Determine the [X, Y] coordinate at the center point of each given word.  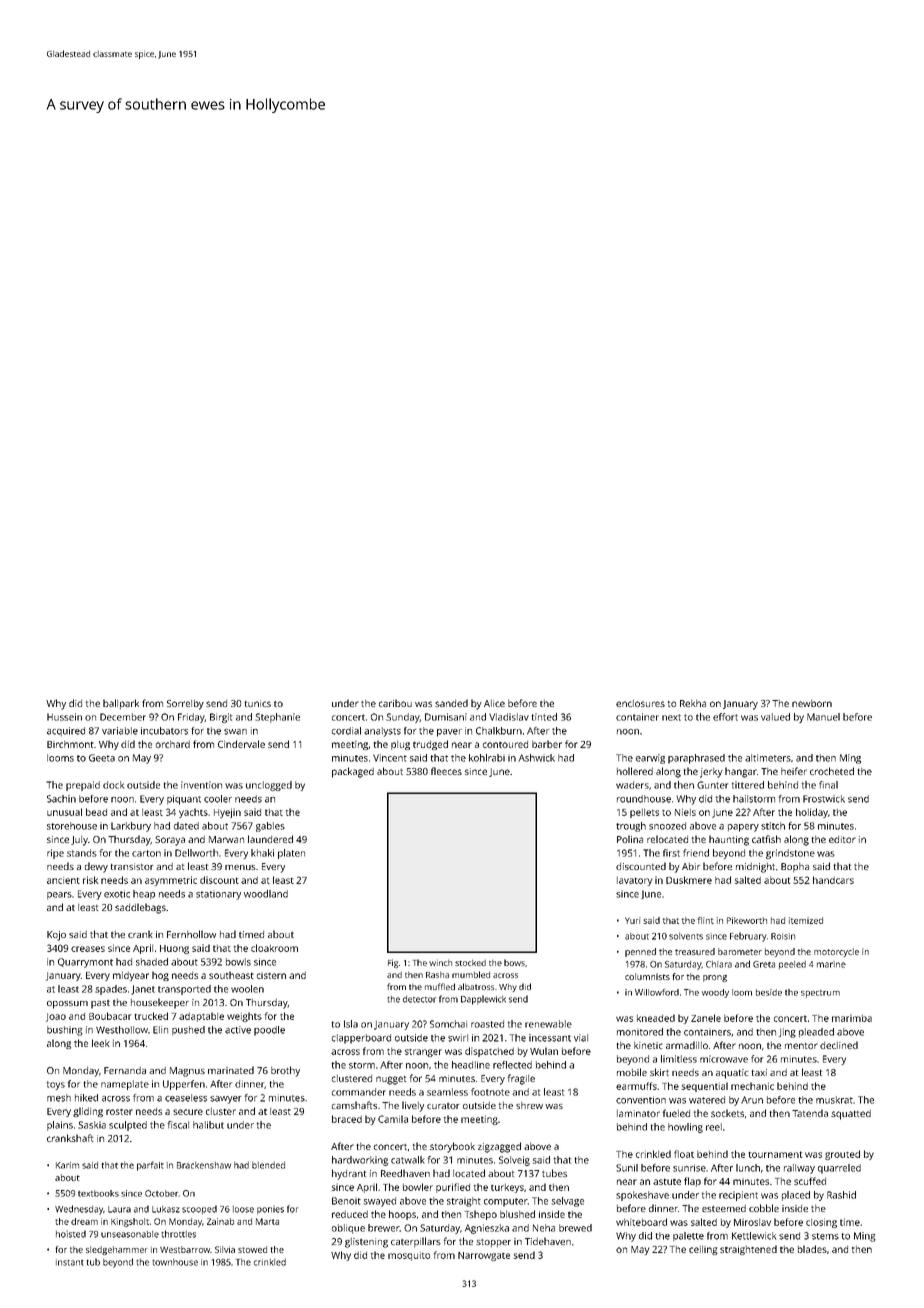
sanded [451, 703]
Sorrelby [185, 705]
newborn [812, 703]
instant [69, 1262]
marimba [852, 1018]
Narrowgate [484, 1256]
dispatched [489, 1052]
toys [56, 1085]
